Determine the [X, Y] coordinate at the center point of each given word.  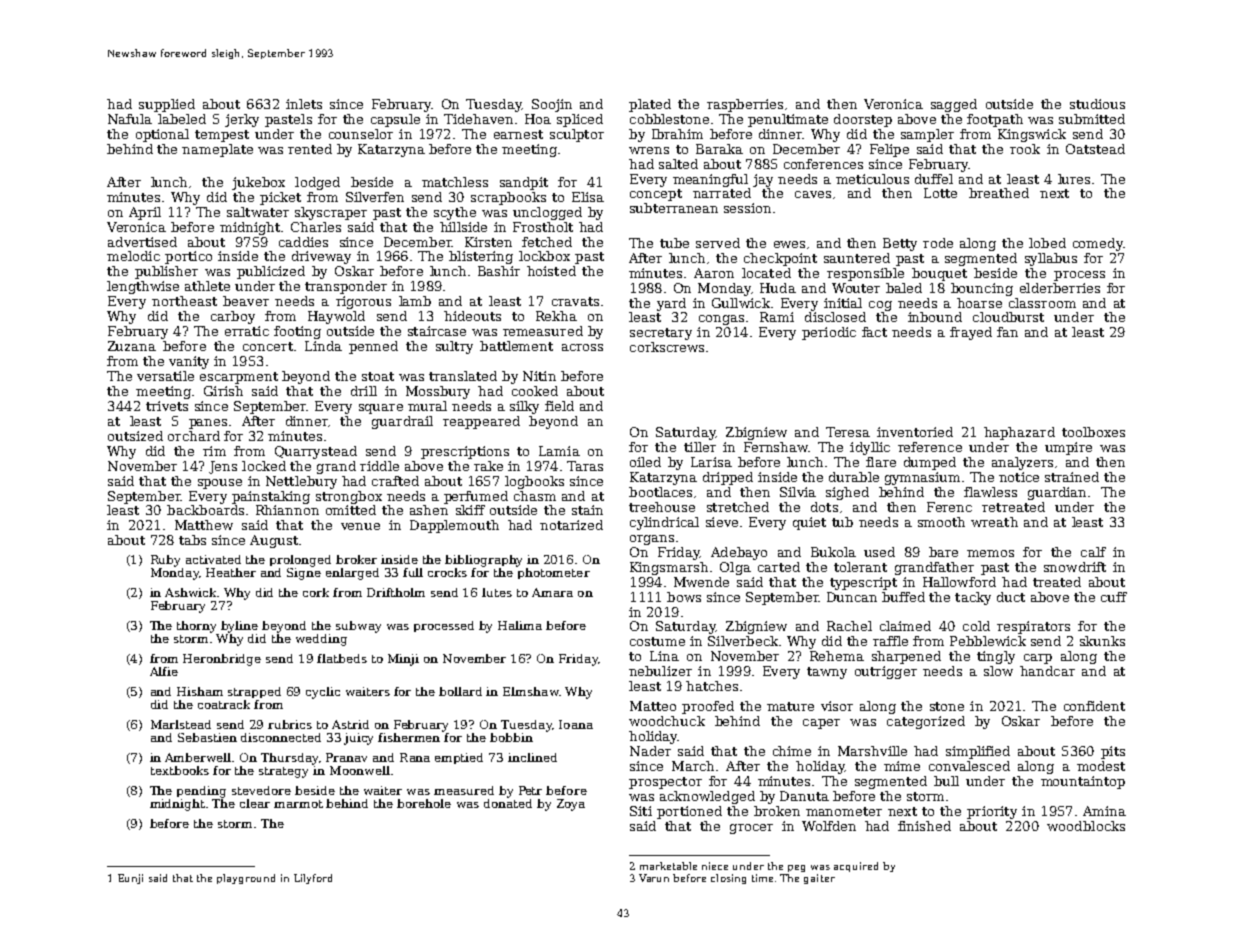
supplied [167, 105]
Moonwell [360, 770]
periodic [829, 333]
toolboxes [1093, 432]
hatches [712, 686]
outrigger [886, 672]
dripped [728, 478]
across [582, 347]
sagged [954, 105]
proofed [708, 707]
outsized [135, 436]
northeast [184, 301]
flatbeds [342, 658]
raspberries [745, 105]
